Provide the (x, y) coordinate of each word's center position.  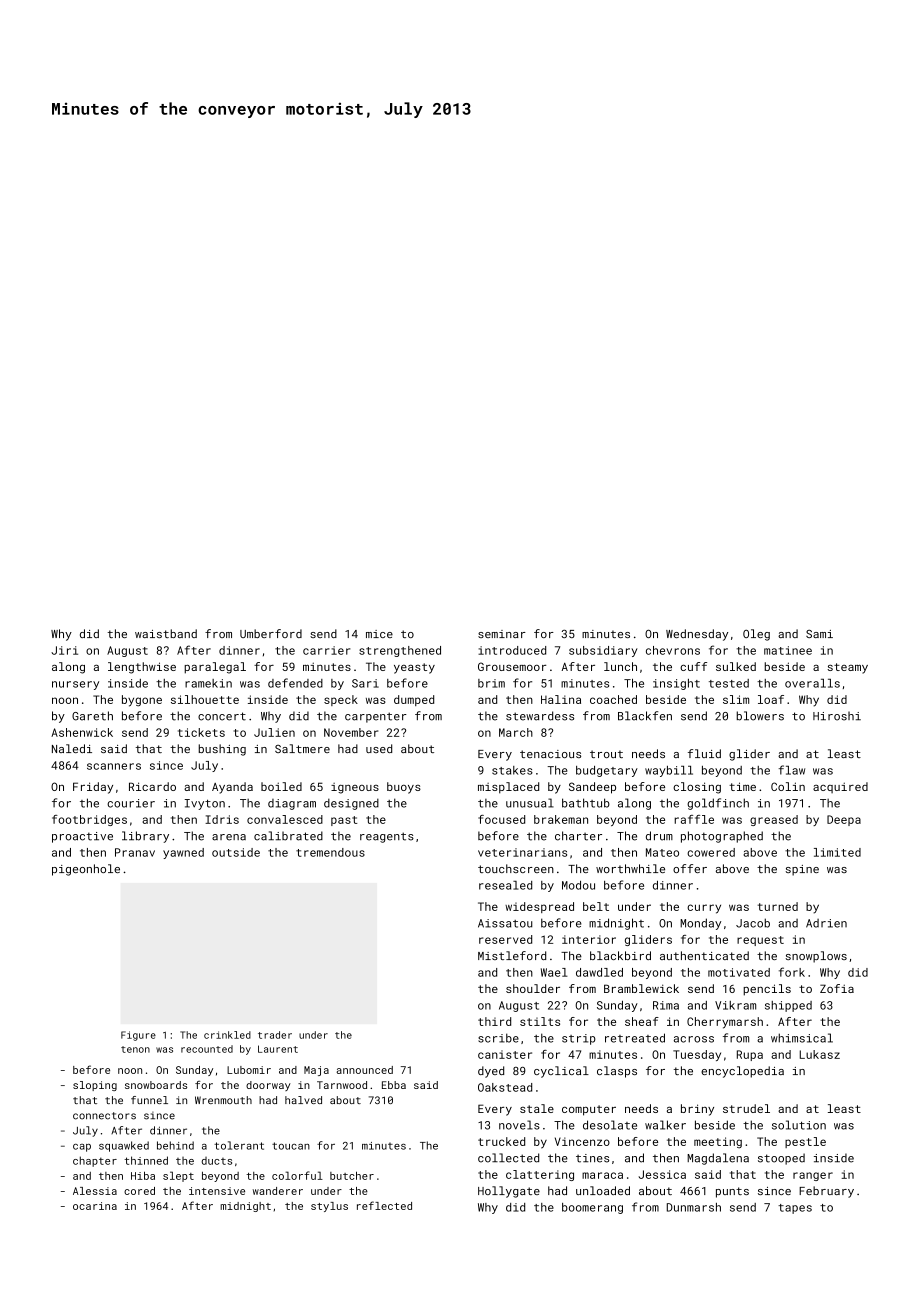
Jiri (64, 650)
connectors (104, 1116)
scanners (114, 766)
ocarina (95, 1206)
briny (697, 1110)
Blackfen (645, 716)
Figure (138, 1036)
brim (491, 683)
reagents (387, 837)
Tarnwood (342, 1085)
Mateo (662, 852)
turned (778, 906)
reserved (505, 939)
